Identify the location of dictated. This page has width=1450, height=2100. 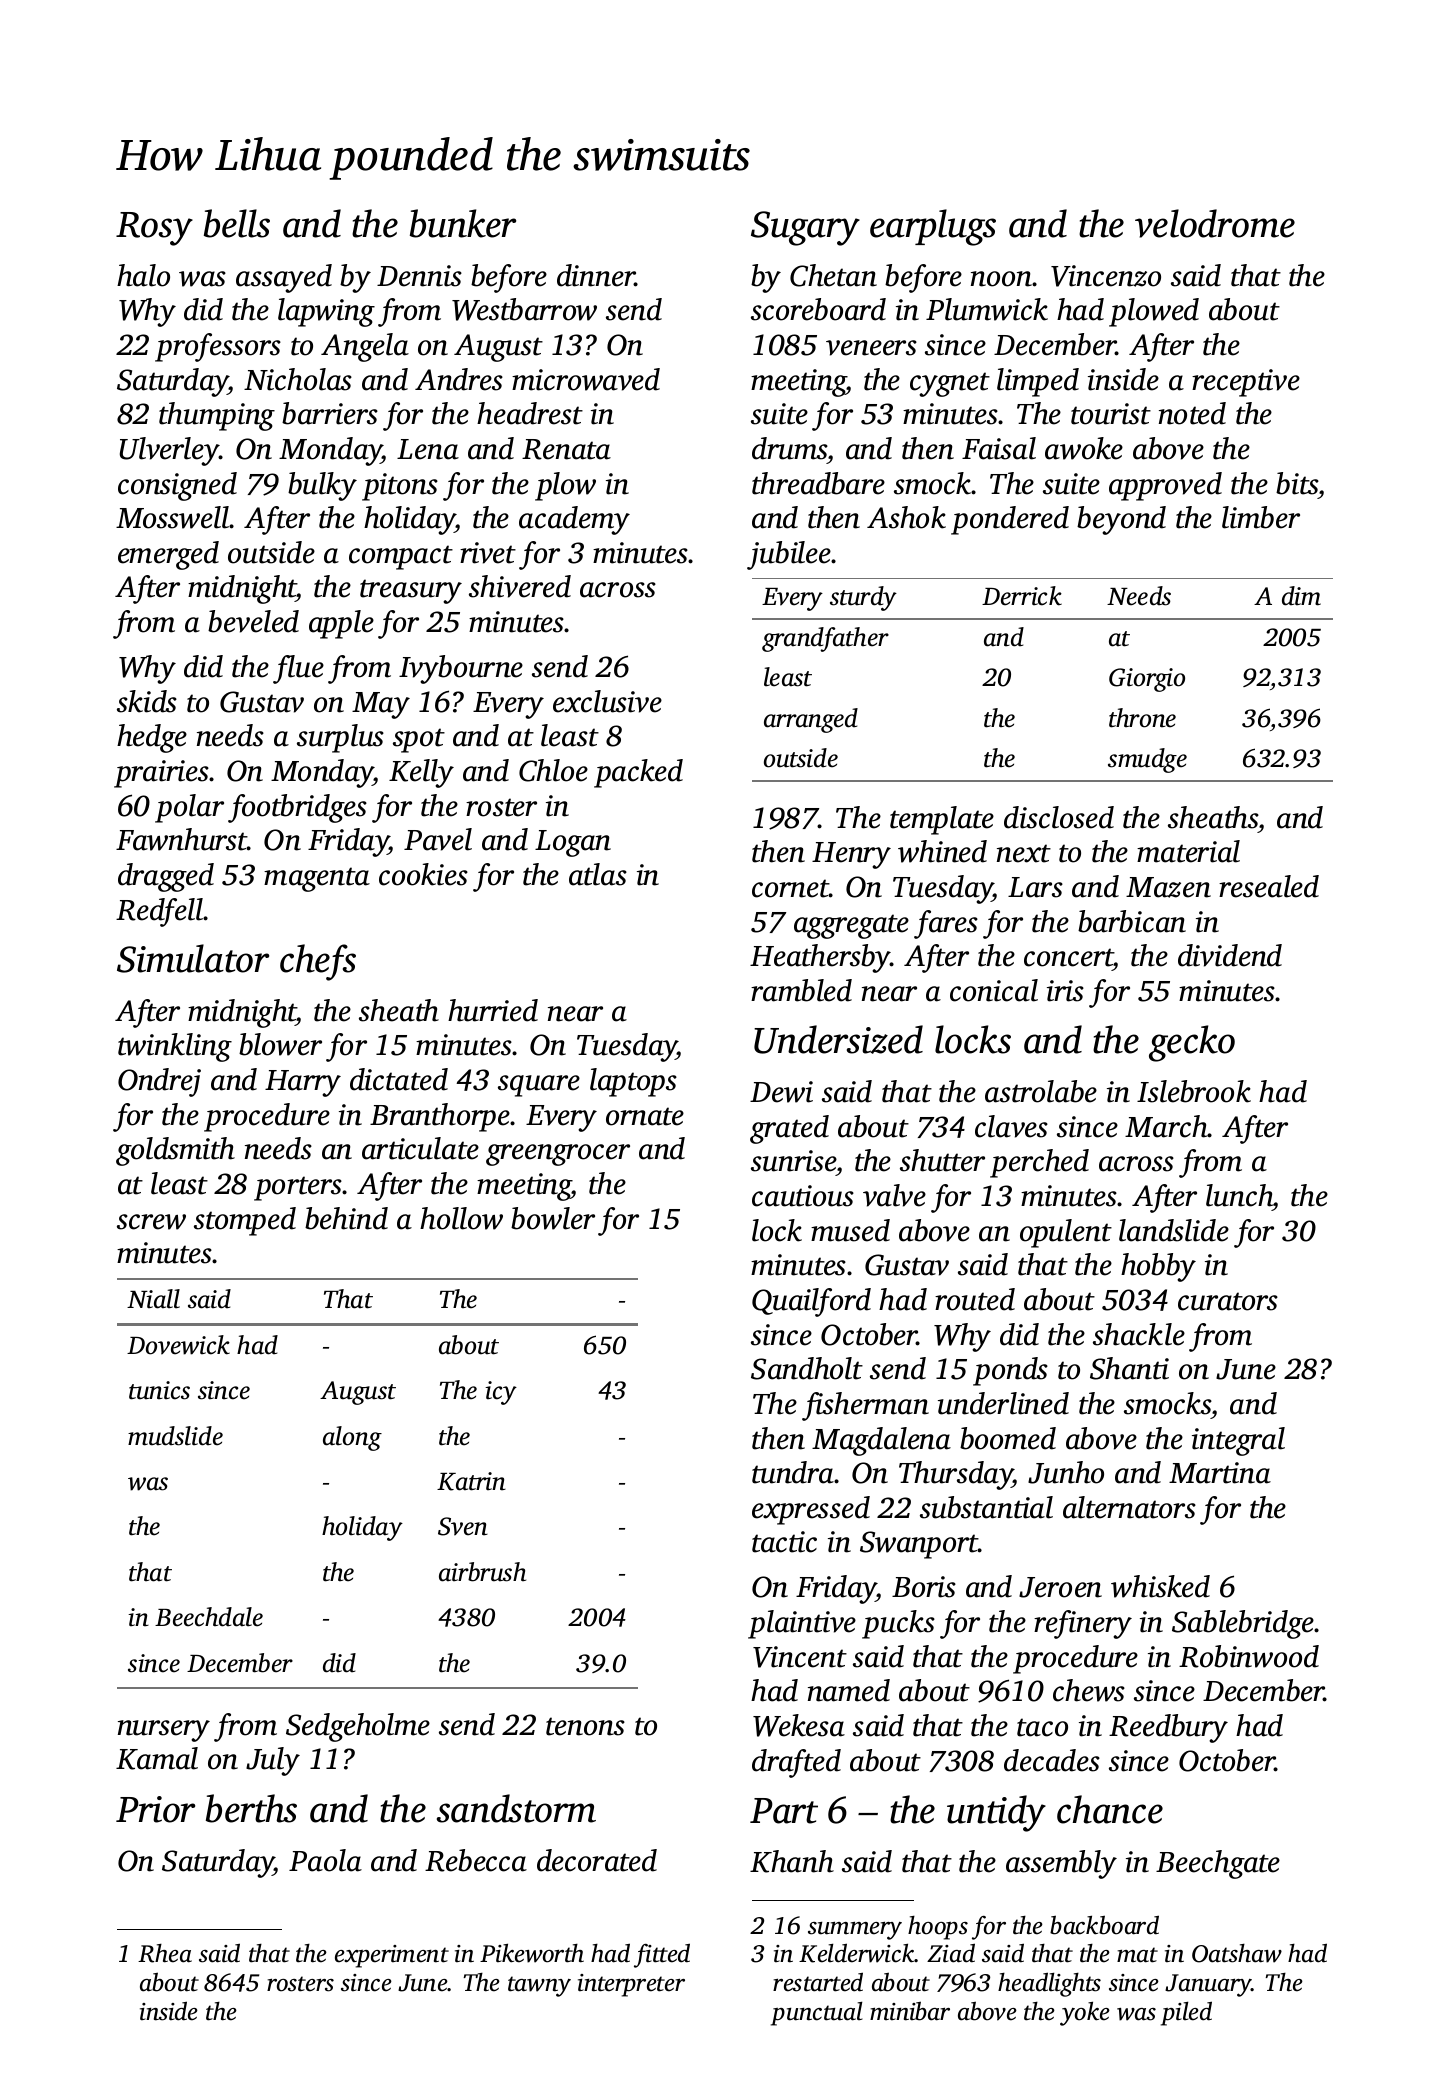
(399, 1079).
